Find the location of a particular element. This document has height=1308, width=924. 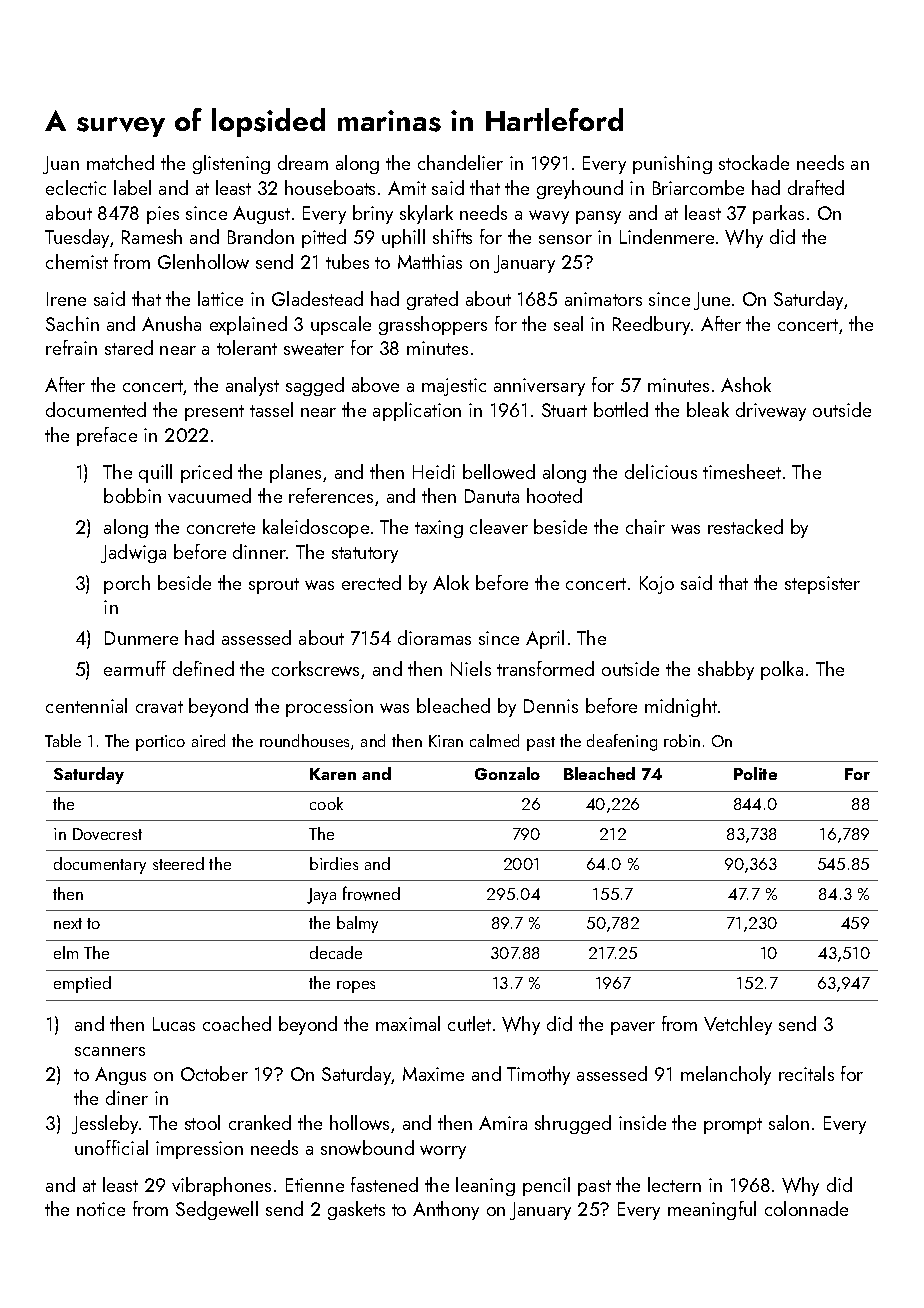

procession is located at coordinates (329, 708).
